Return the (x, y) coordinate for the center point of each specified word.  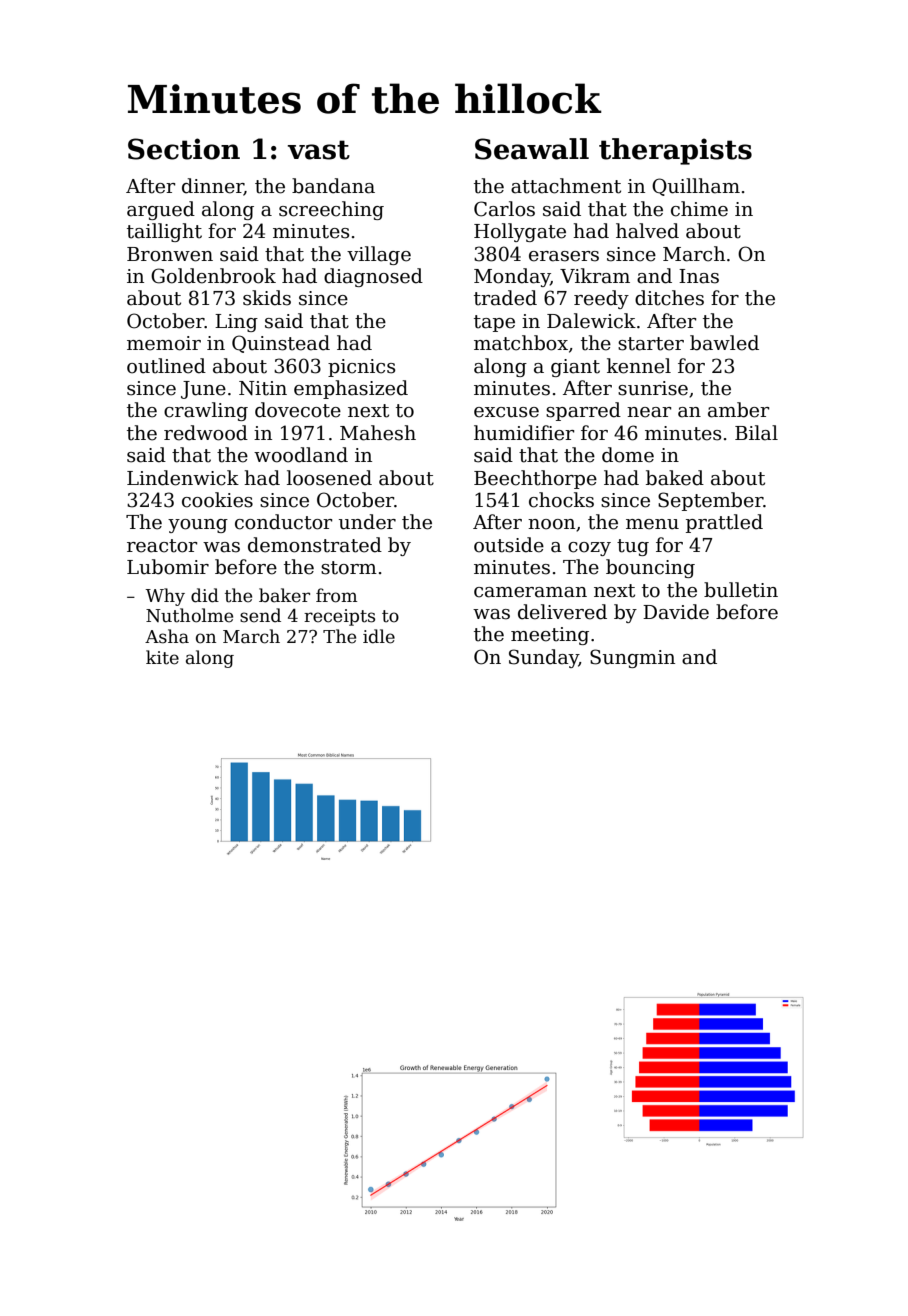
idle (379, 636)
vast (318, 150)
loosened (329, 478)
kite (162, 657)
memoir (164, 343)
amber (738, 410)
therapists (675, 151)
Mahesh (378, 433)
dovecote (298, 410)
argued (161, 210)
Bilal (756, 433)
